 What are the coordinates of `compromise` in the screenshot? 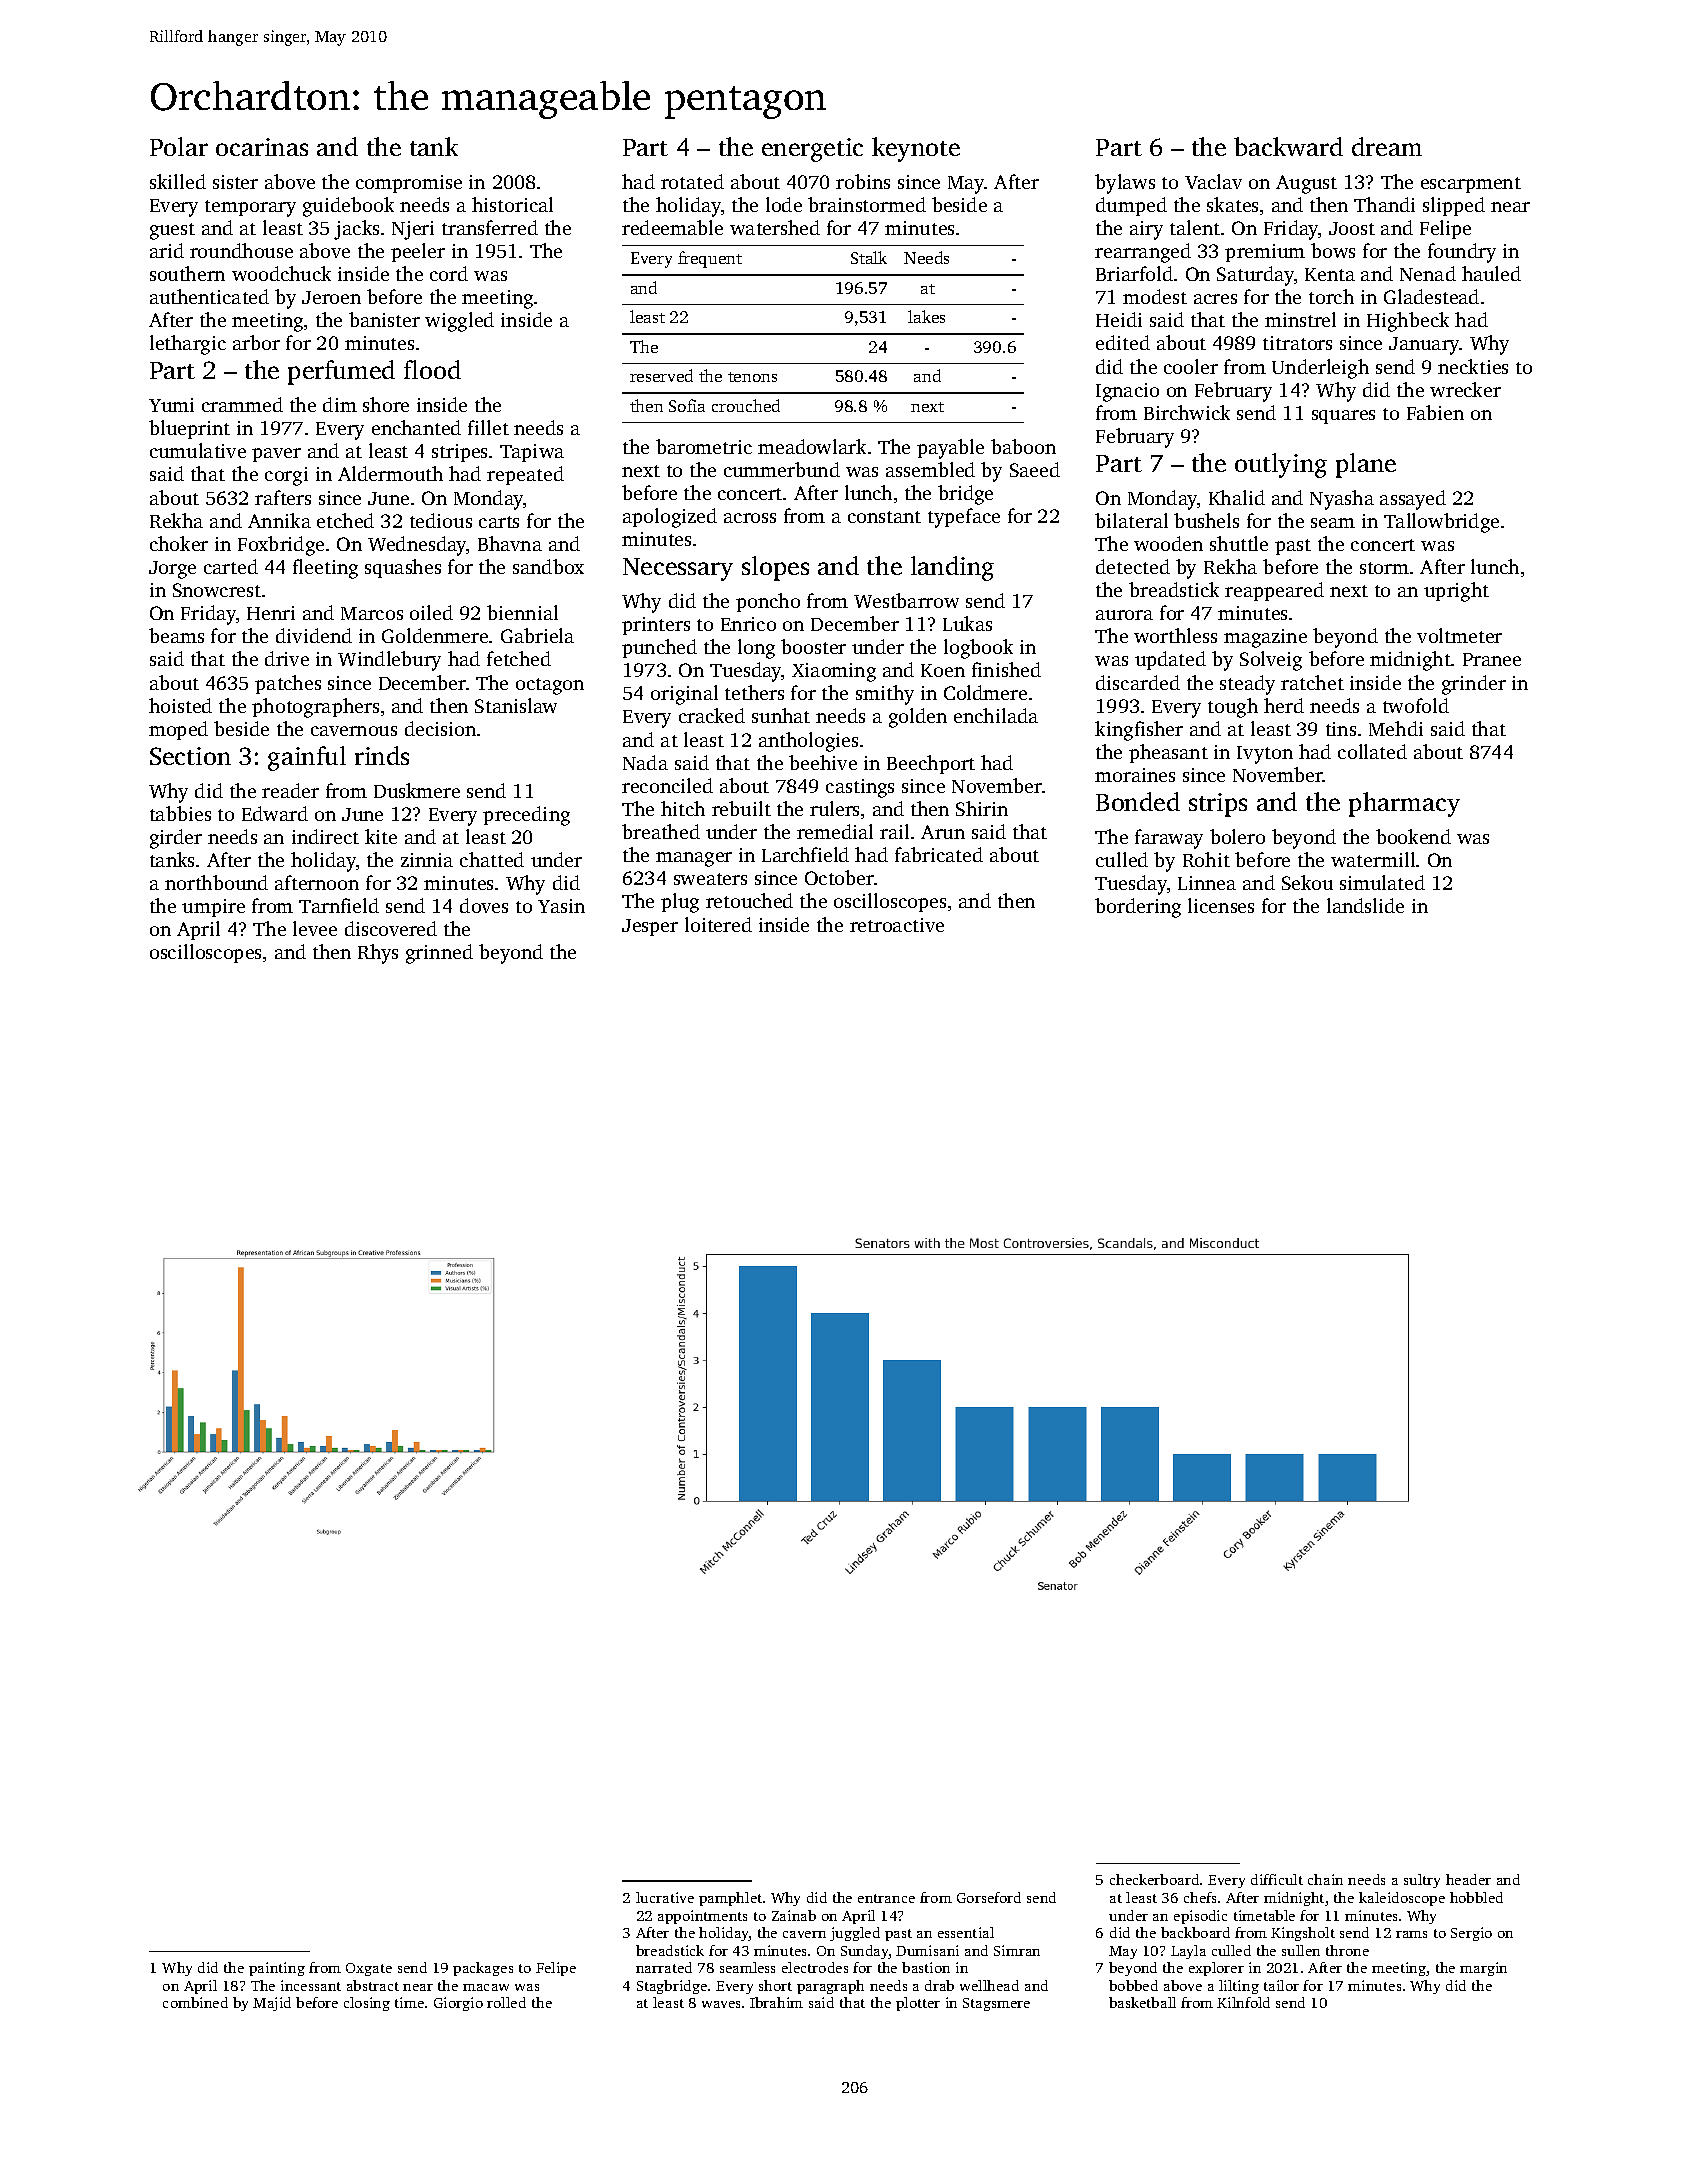 It's located at (409, 184).
